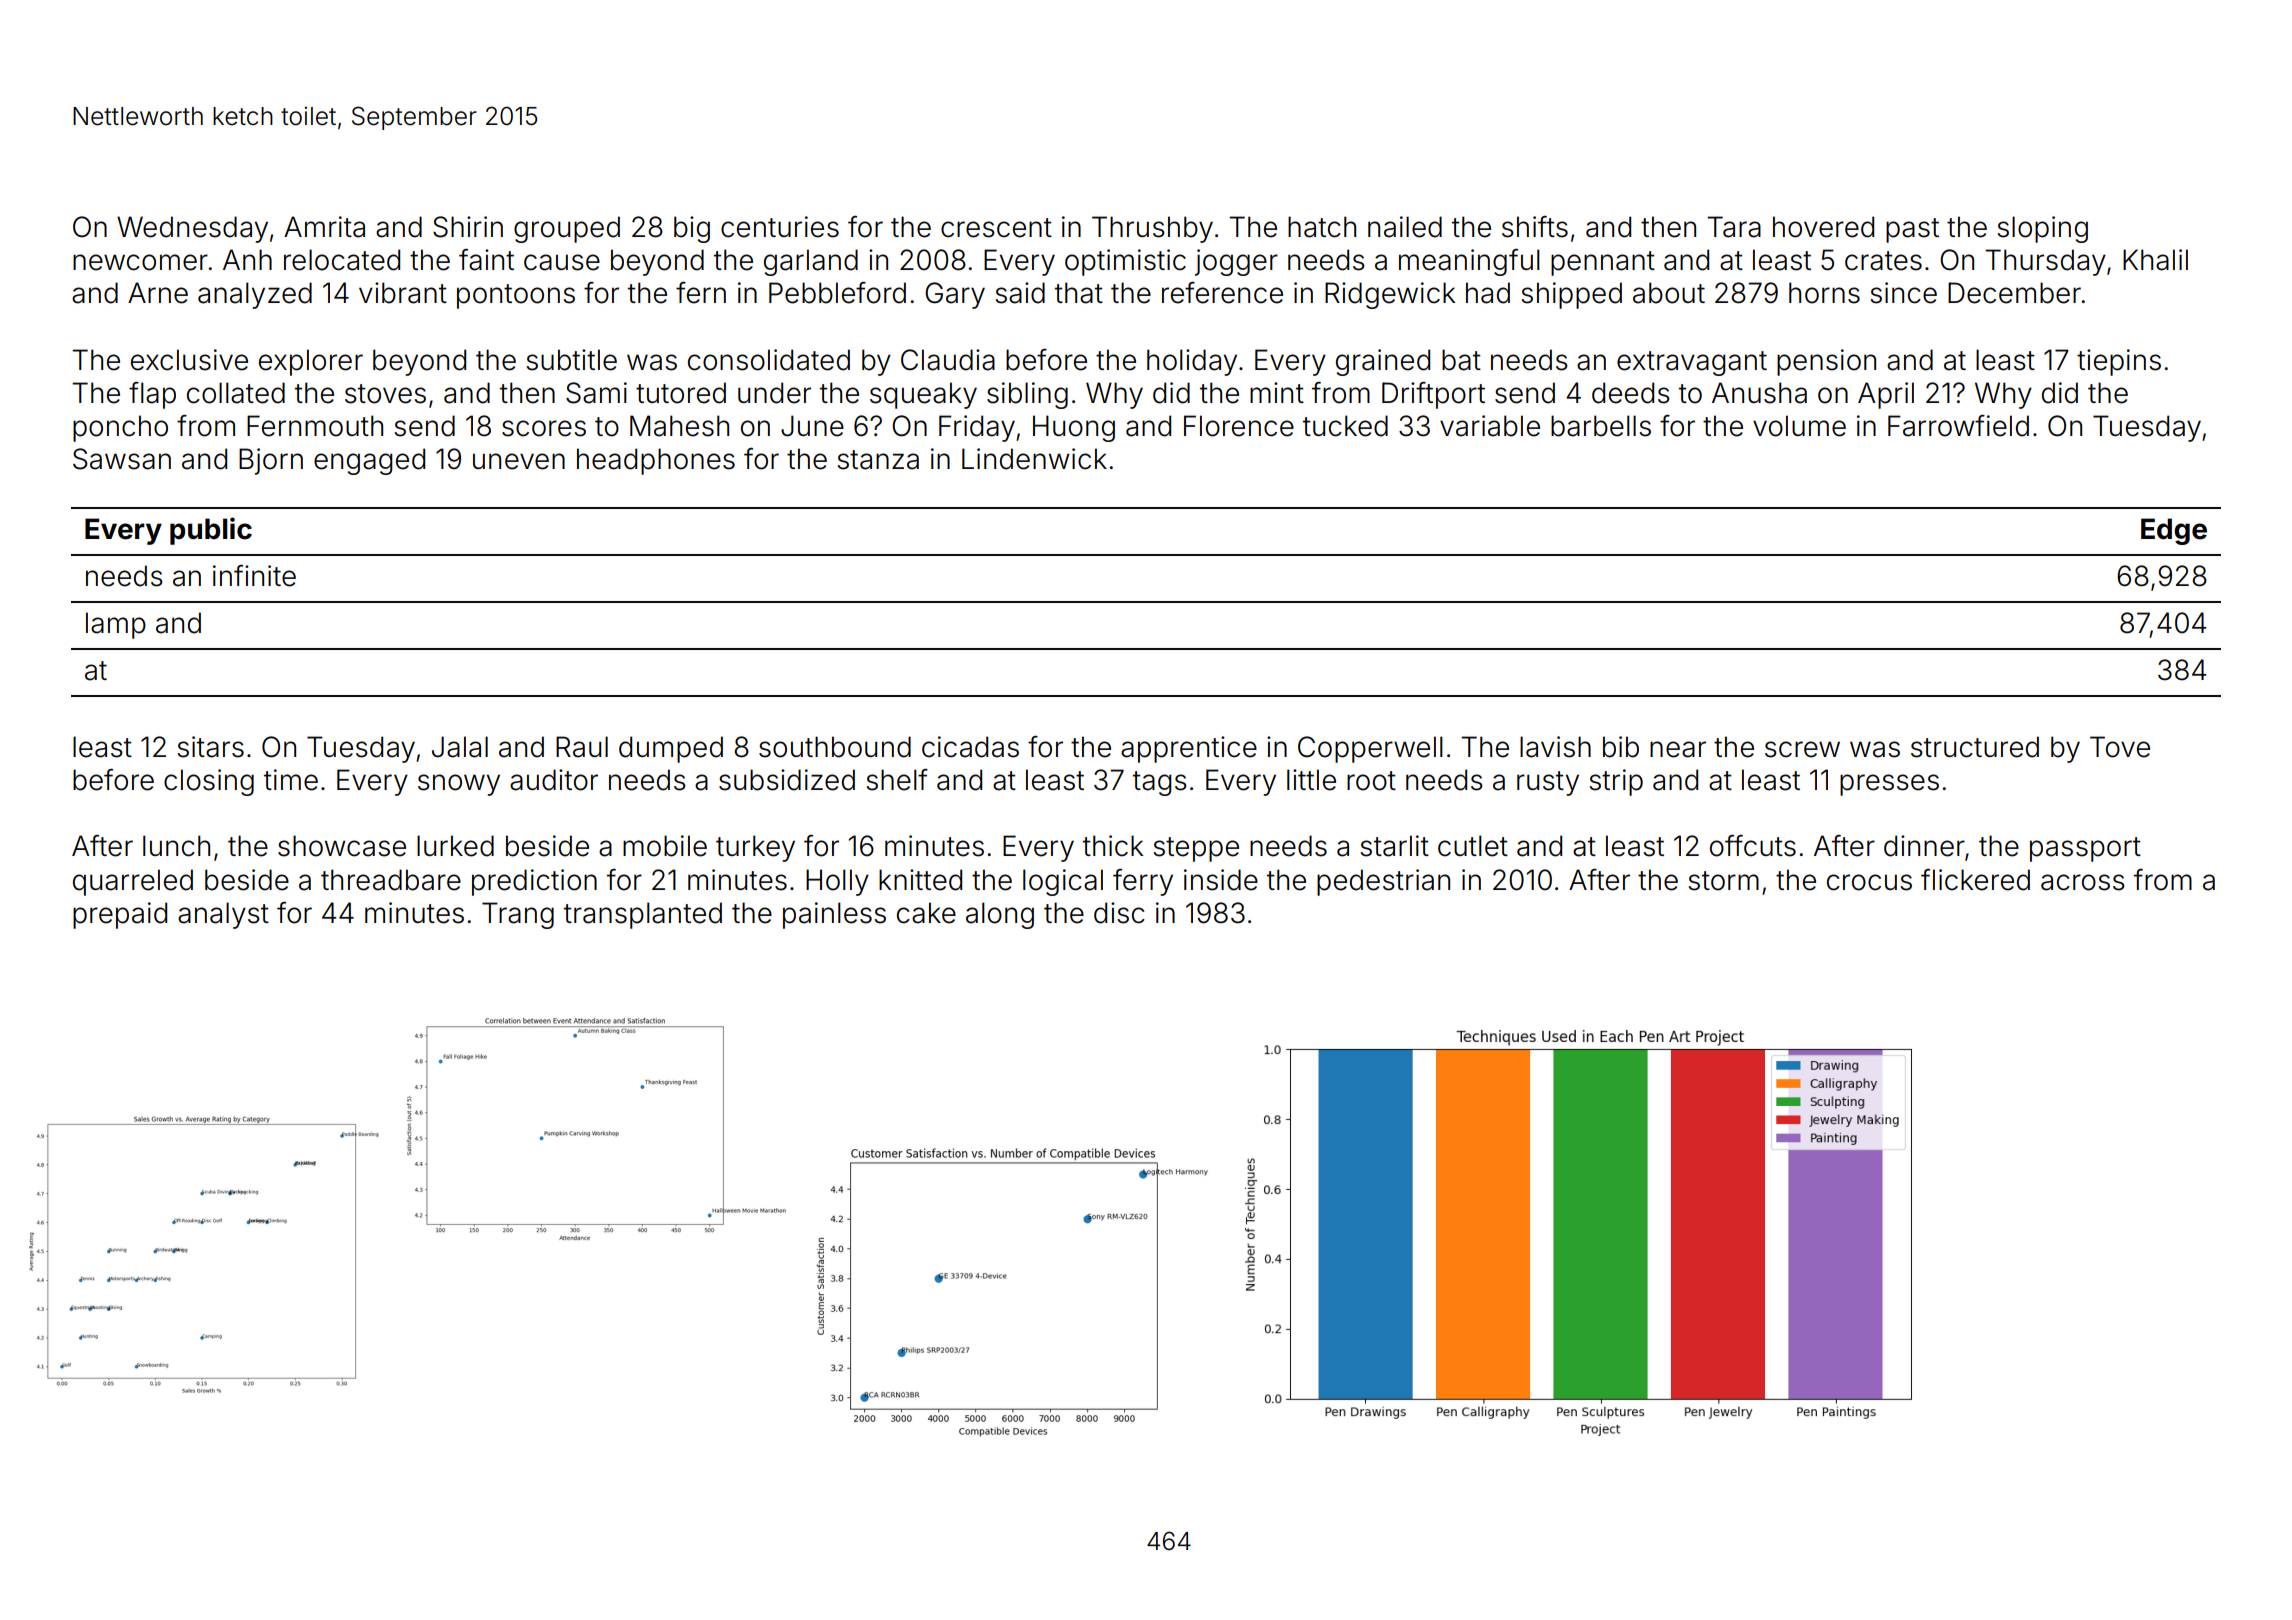 This screenshot has height=1620, width=2292. I want to click on analyst, so click(223, 915).
